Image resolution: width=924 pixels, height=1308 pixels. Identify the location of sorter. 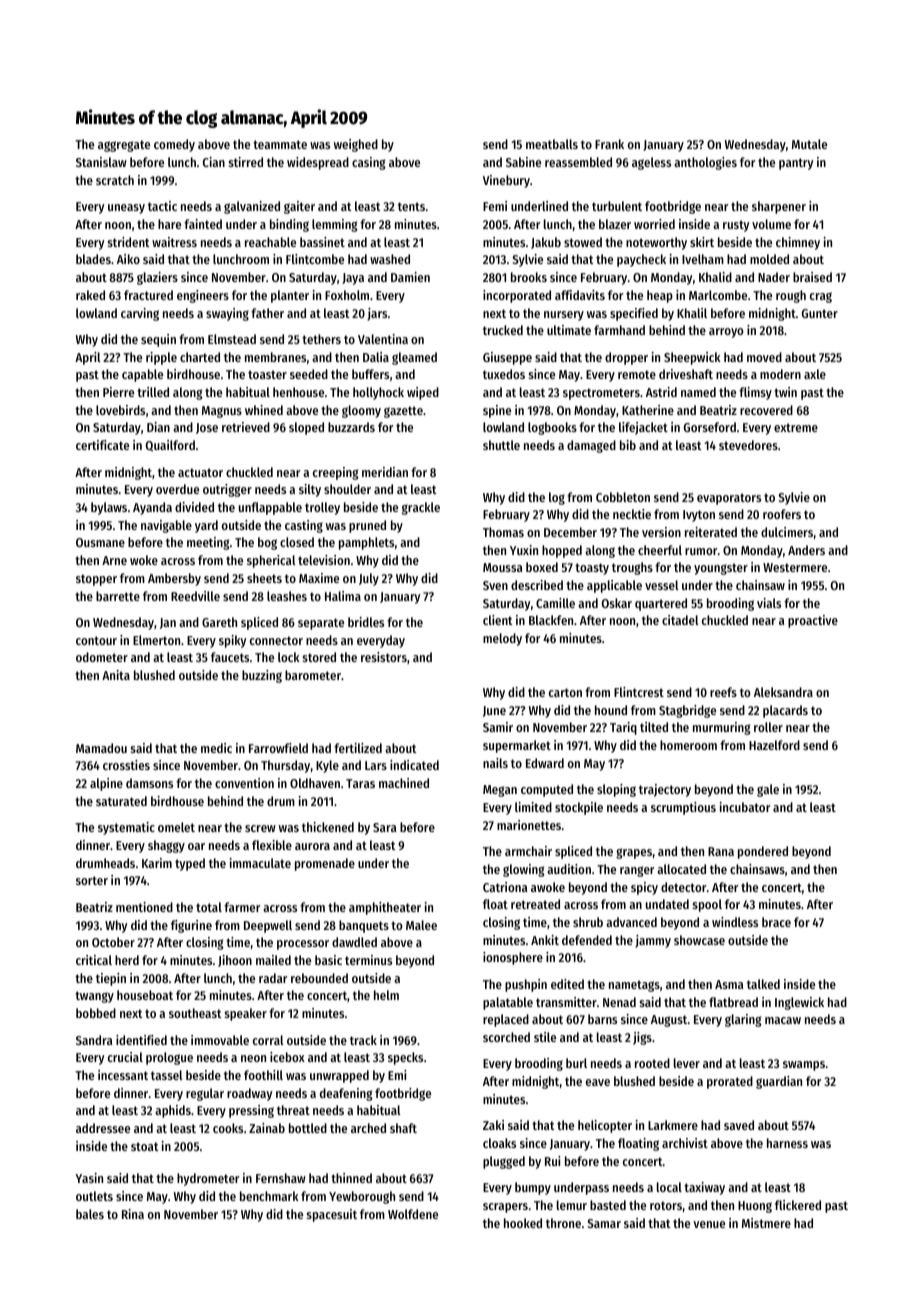
(92, 880).
